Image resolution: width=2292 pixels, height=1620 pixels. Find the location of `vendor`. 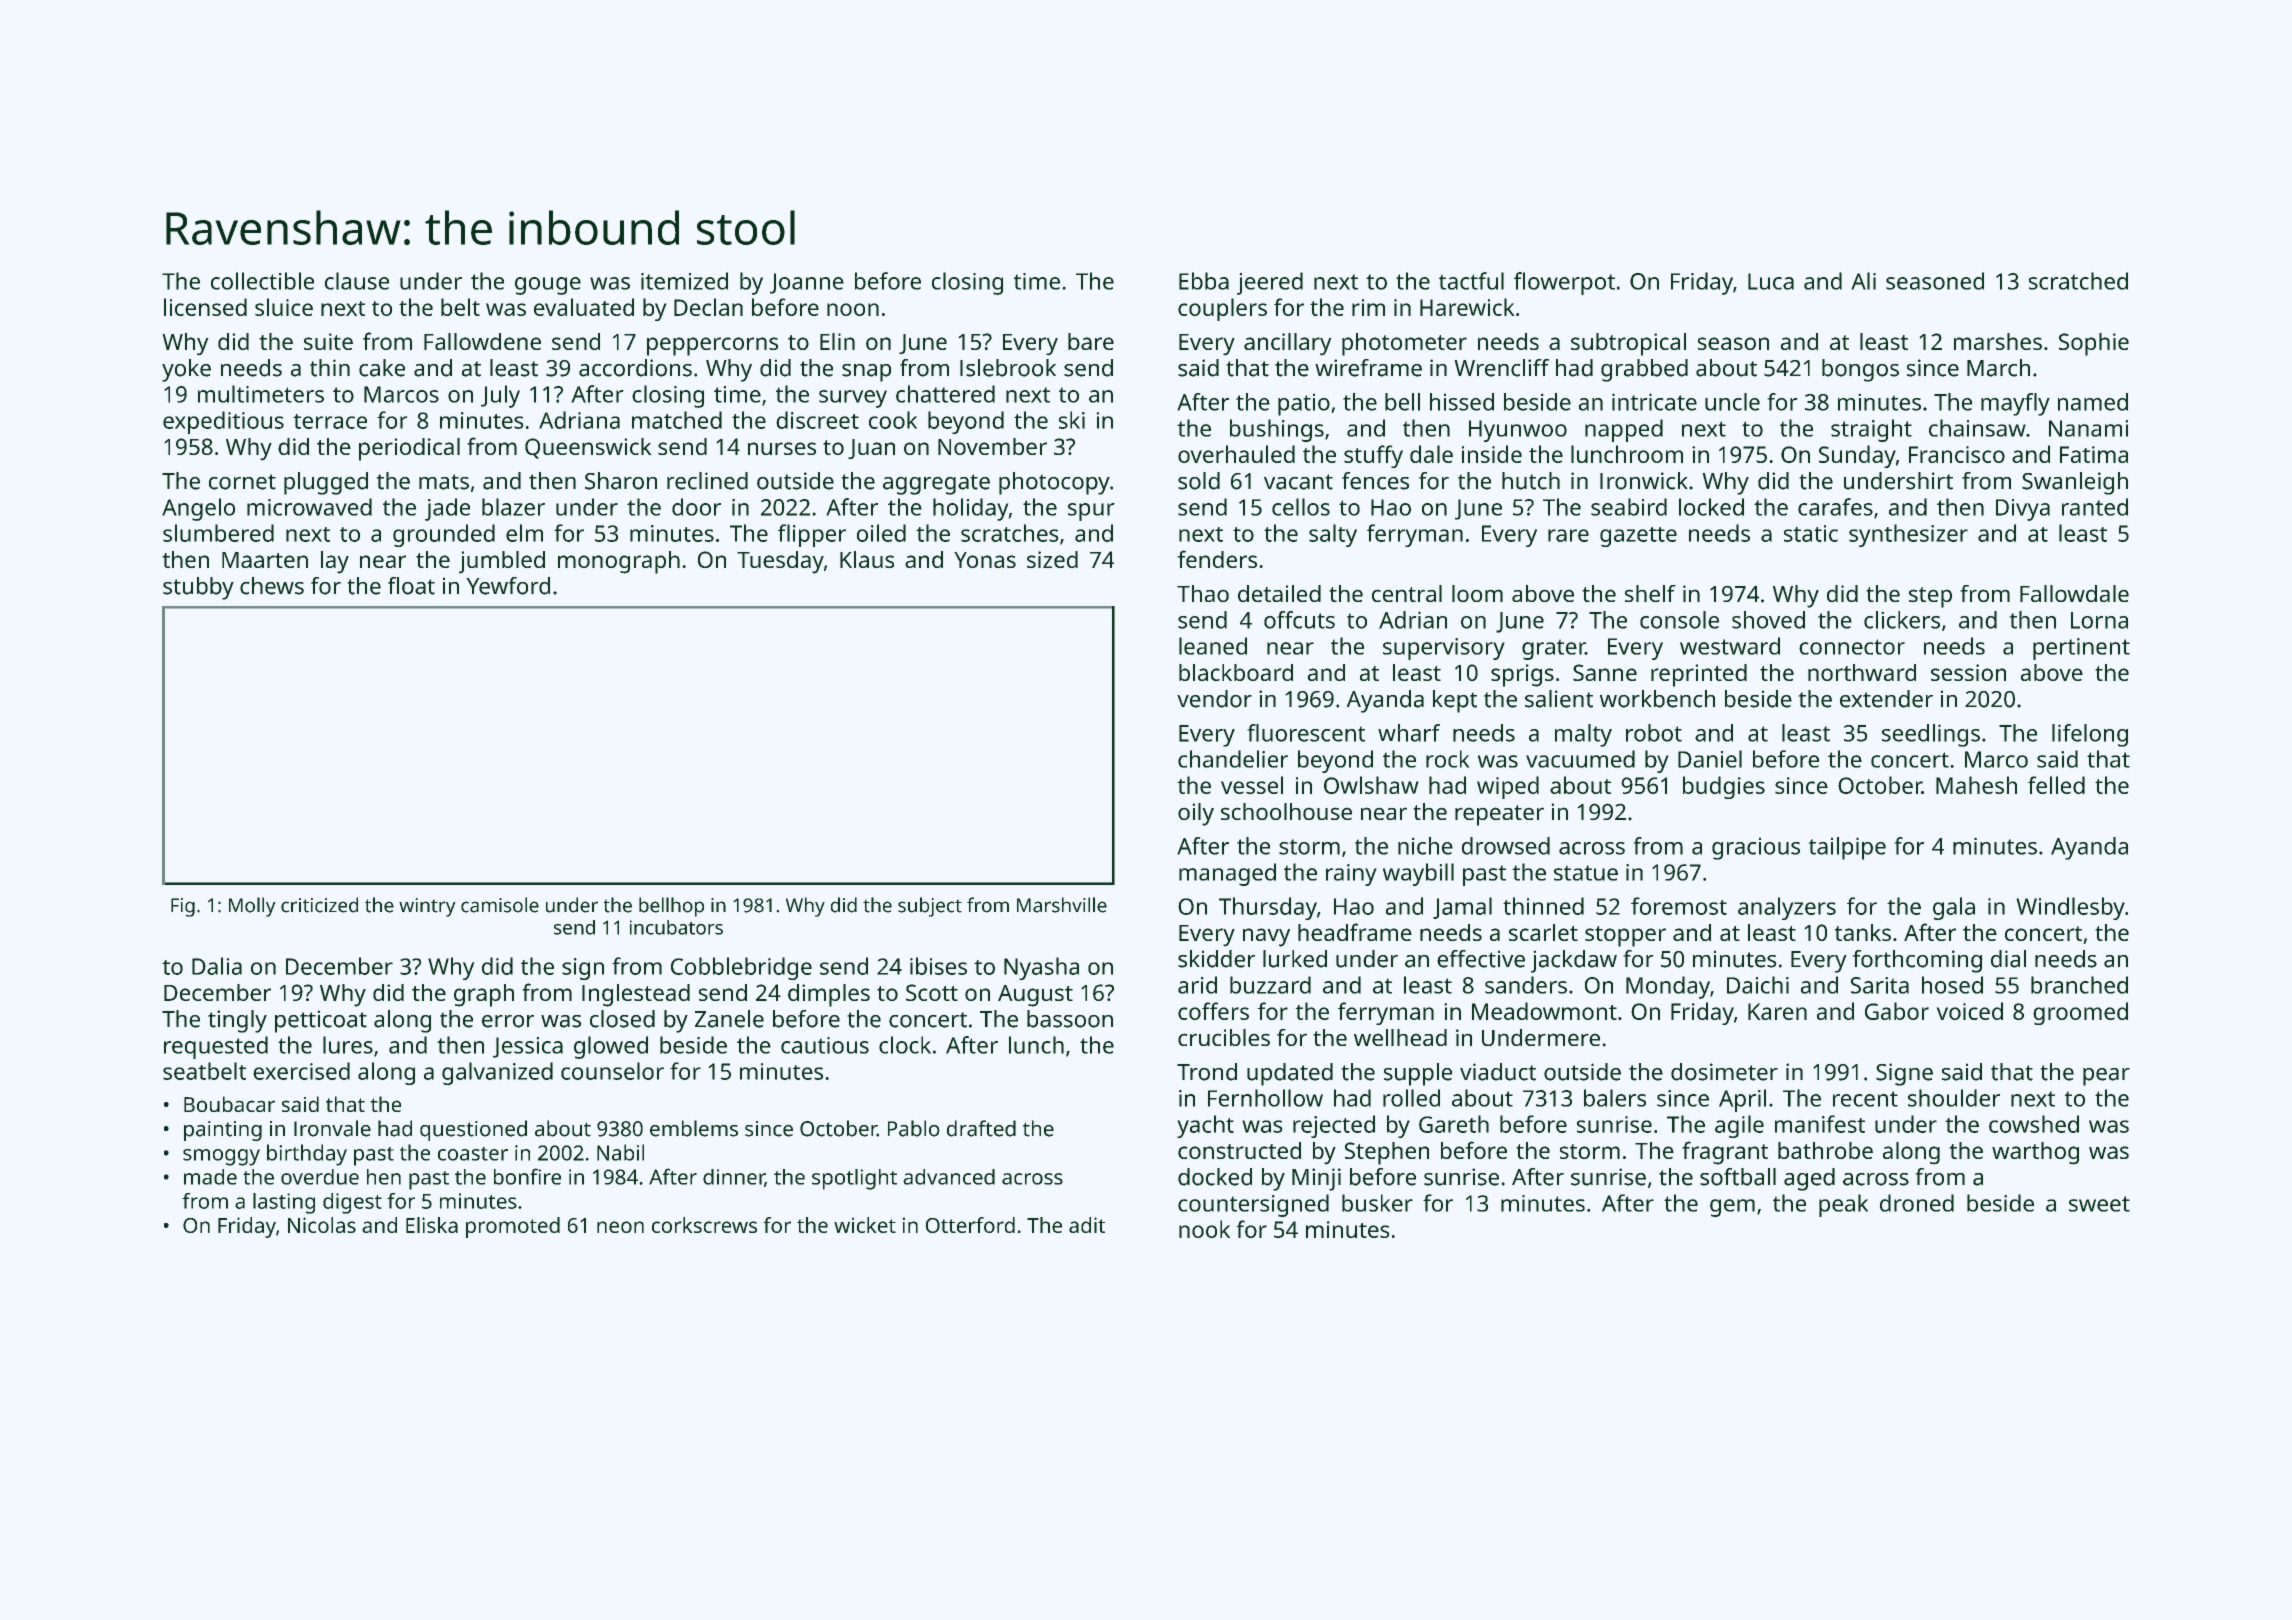

vendor is located at coordinates (1214, 699).
